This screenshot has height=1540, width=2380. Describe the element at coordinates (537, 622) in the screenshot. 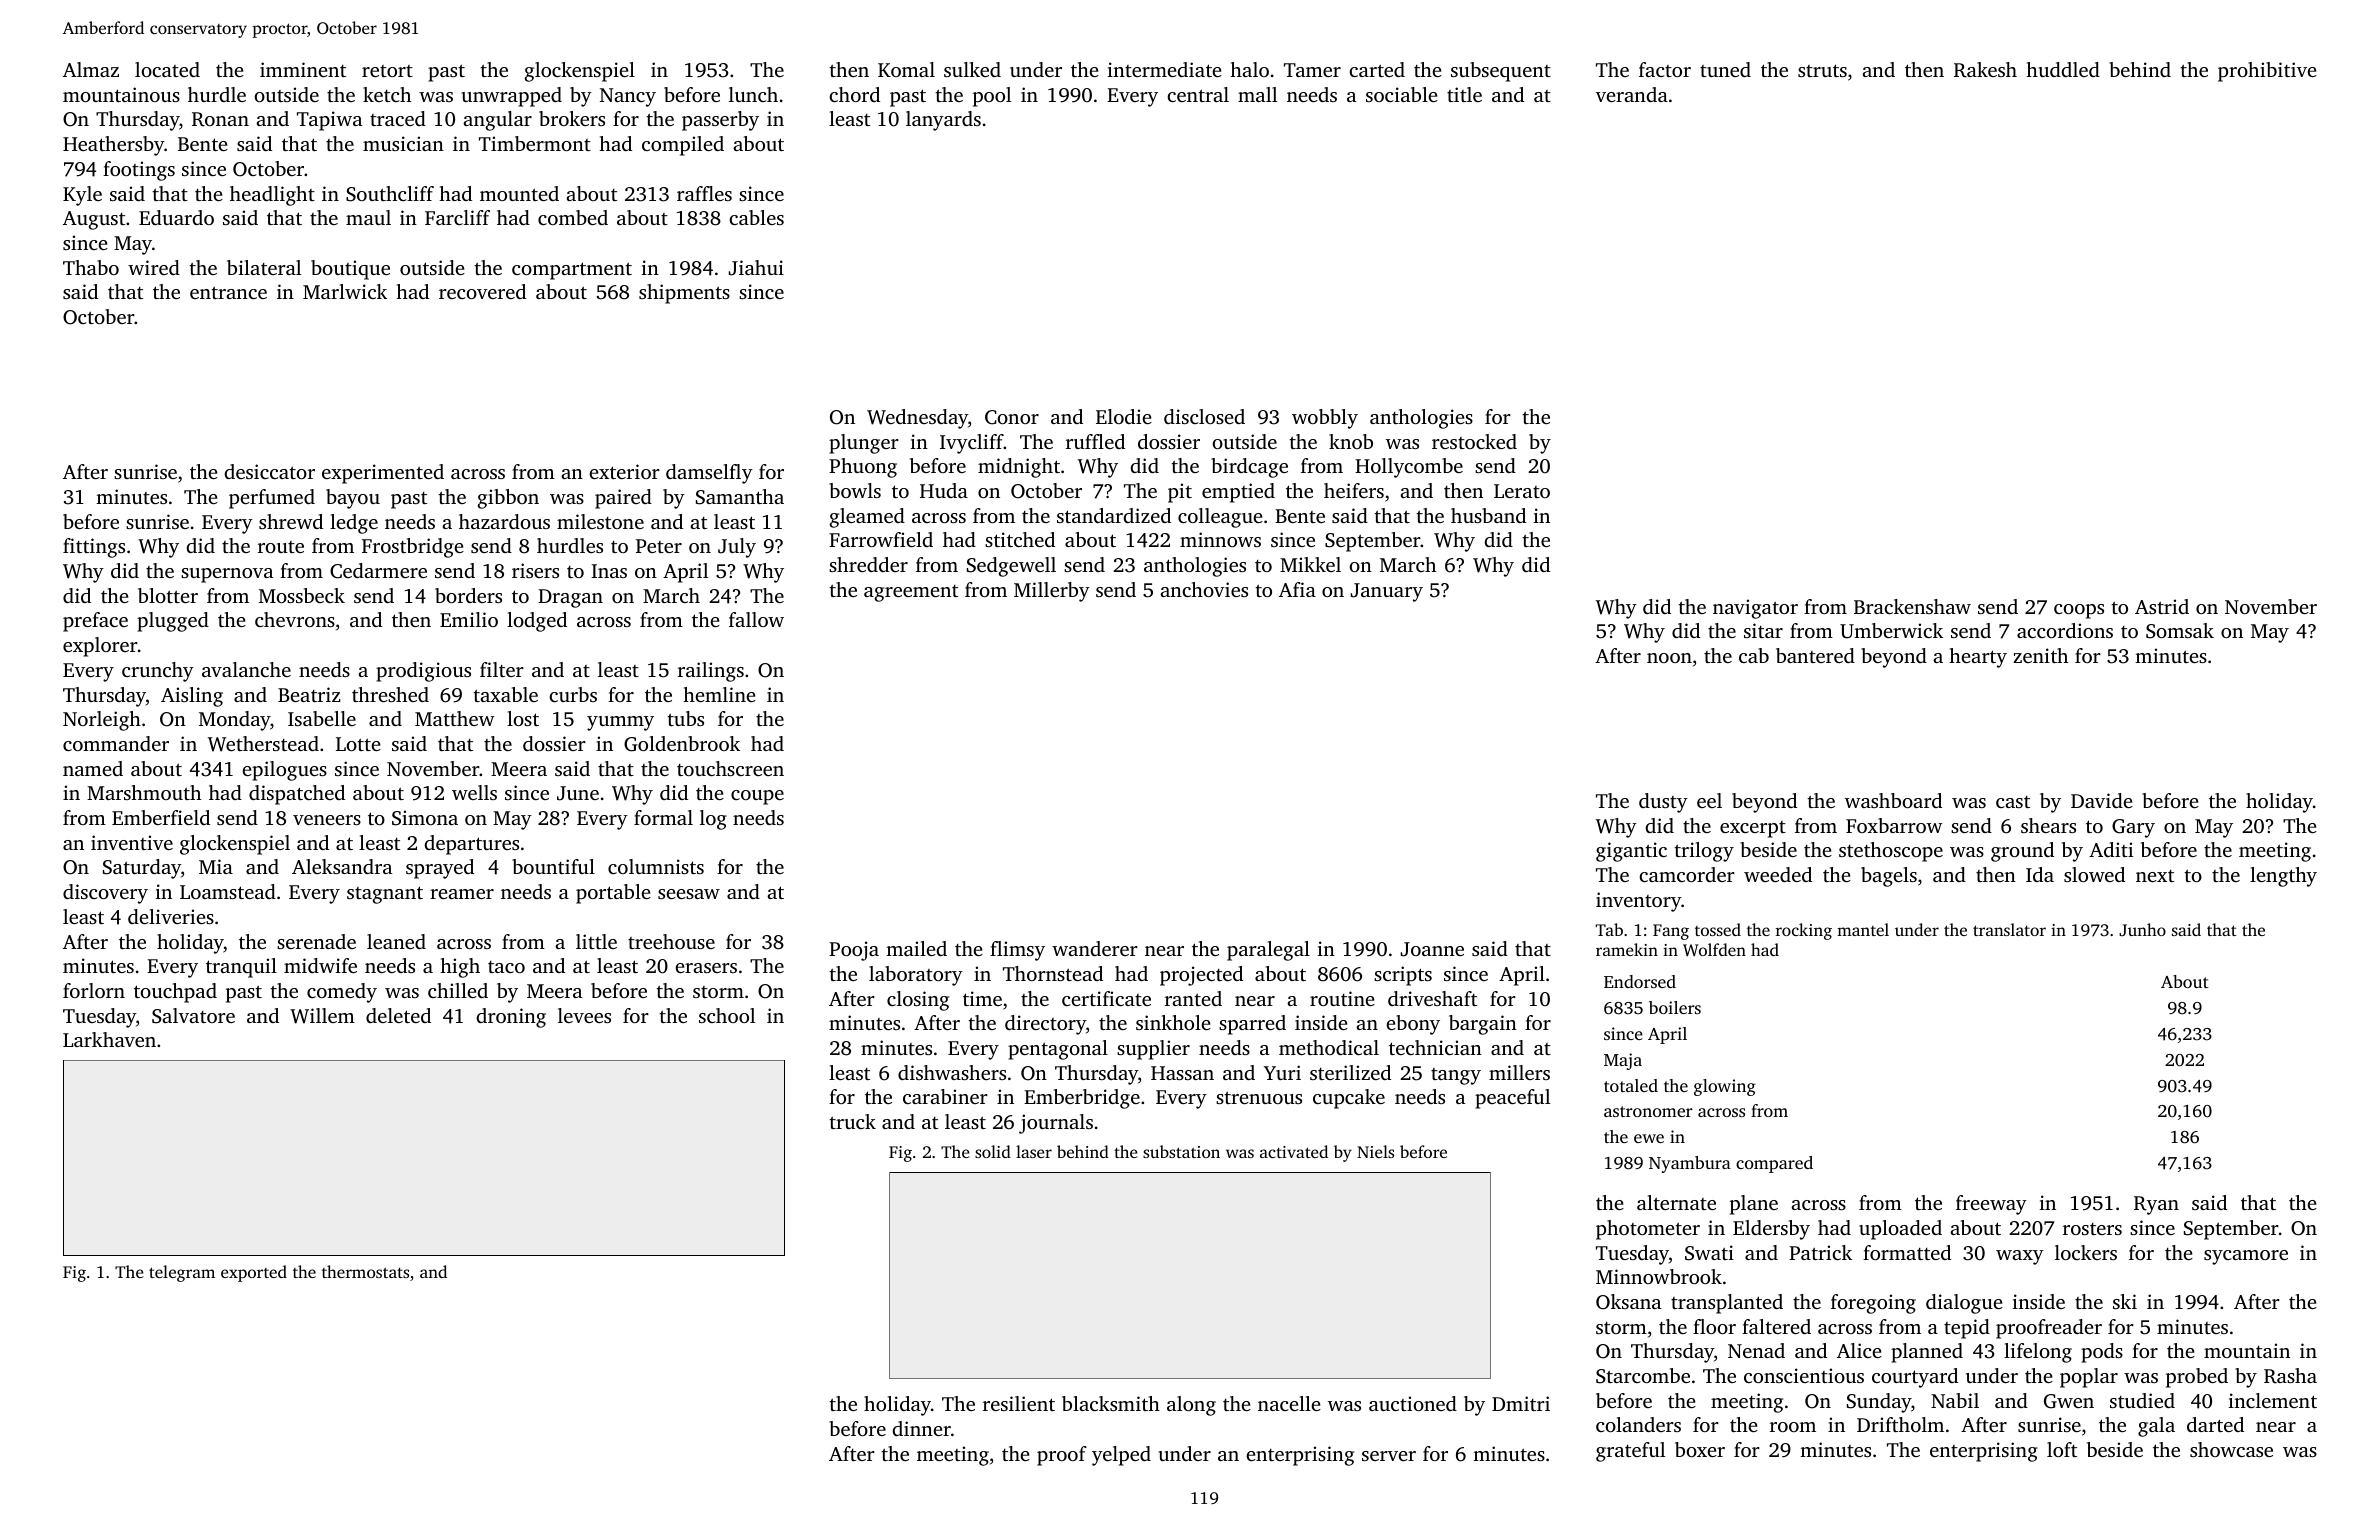

I see `lodged` at that location.
